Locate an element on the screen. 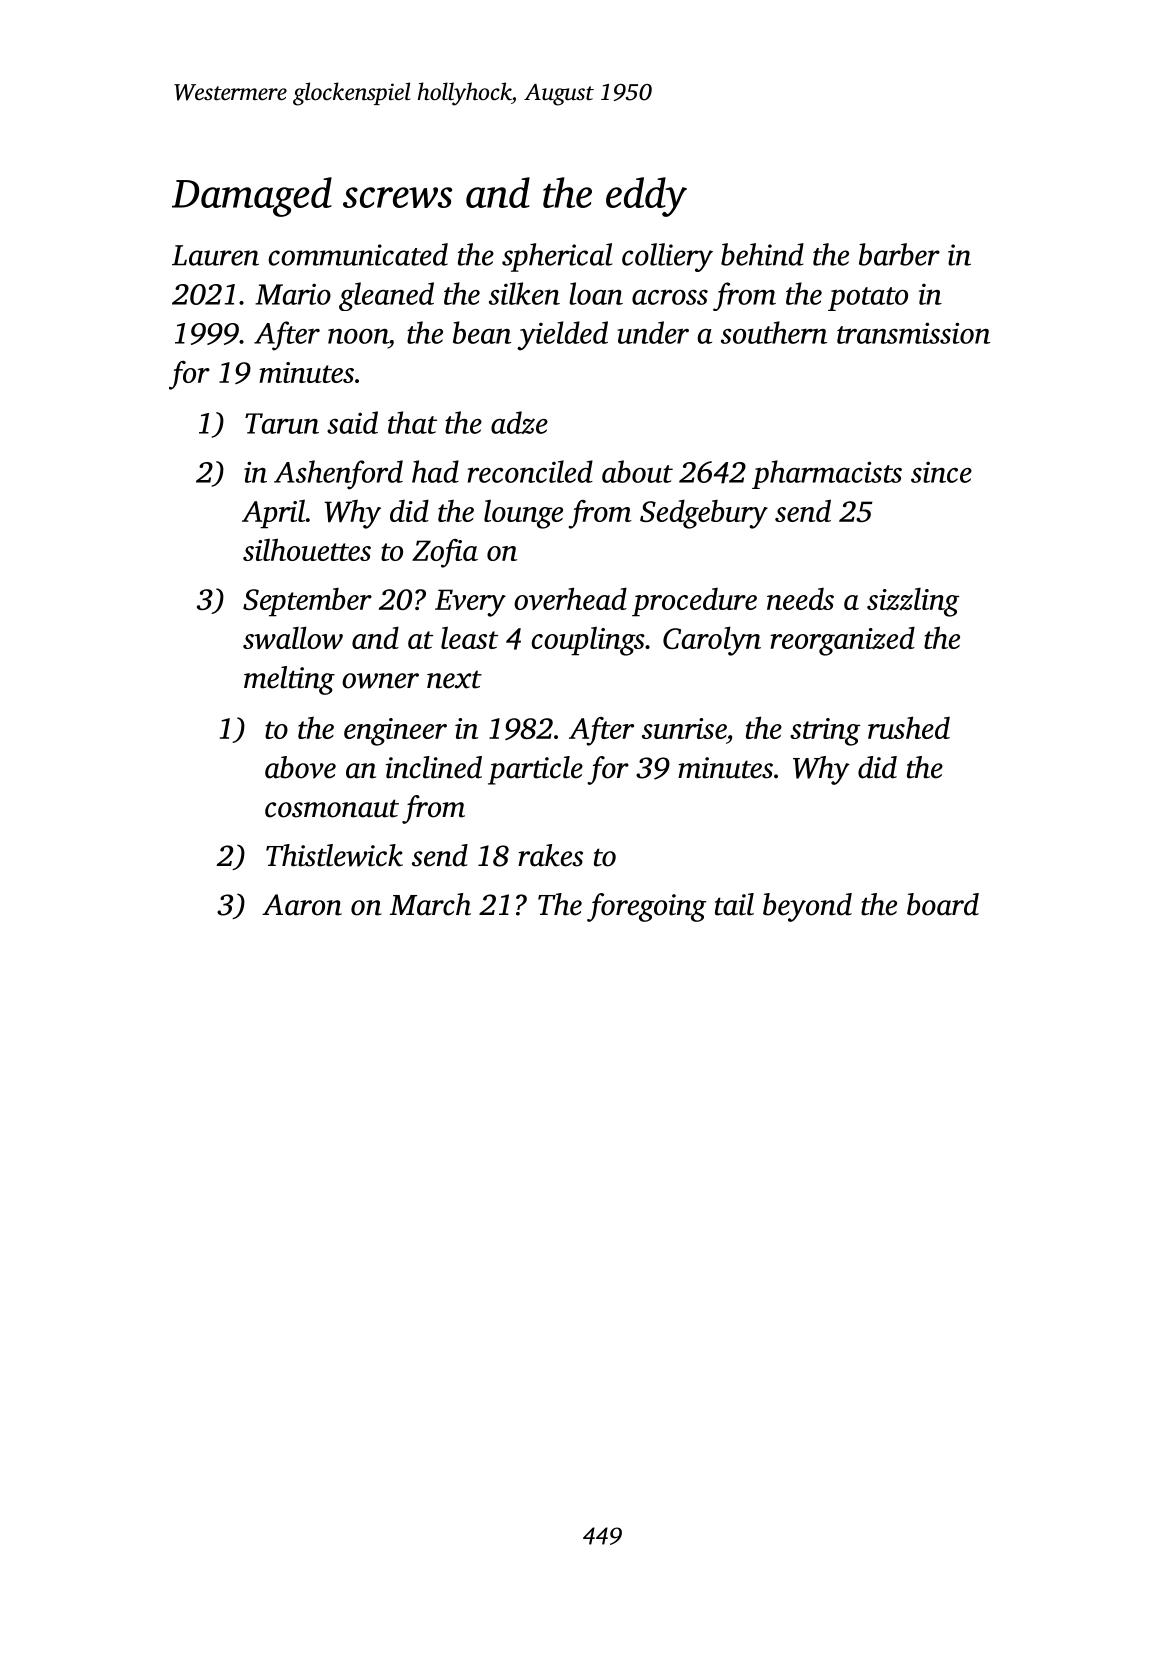 This screenshot has width=1165, height=1654. next is located at coordinates (454, 679).
